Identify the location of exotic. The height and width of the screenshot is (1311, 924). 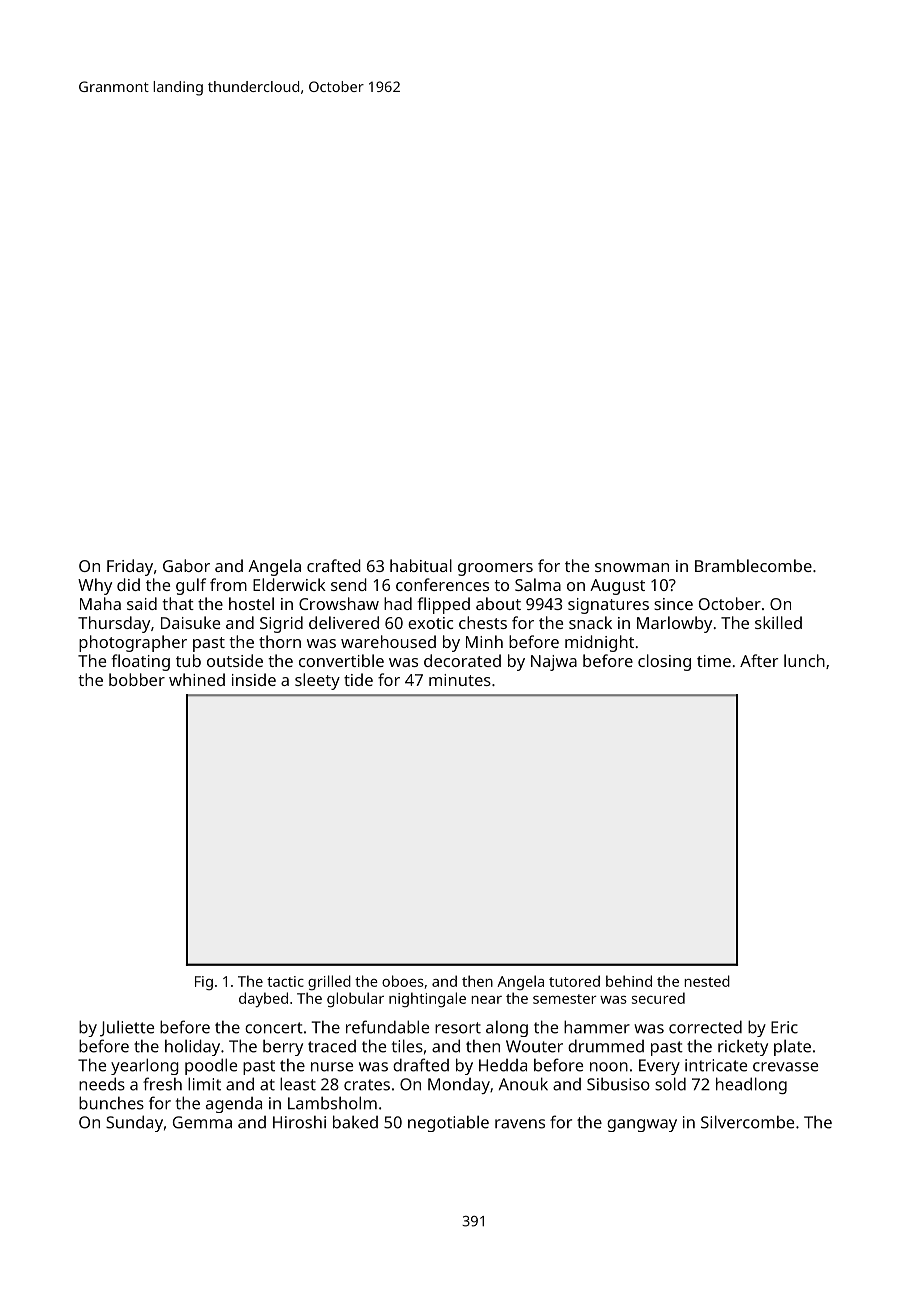
(430, 623).
